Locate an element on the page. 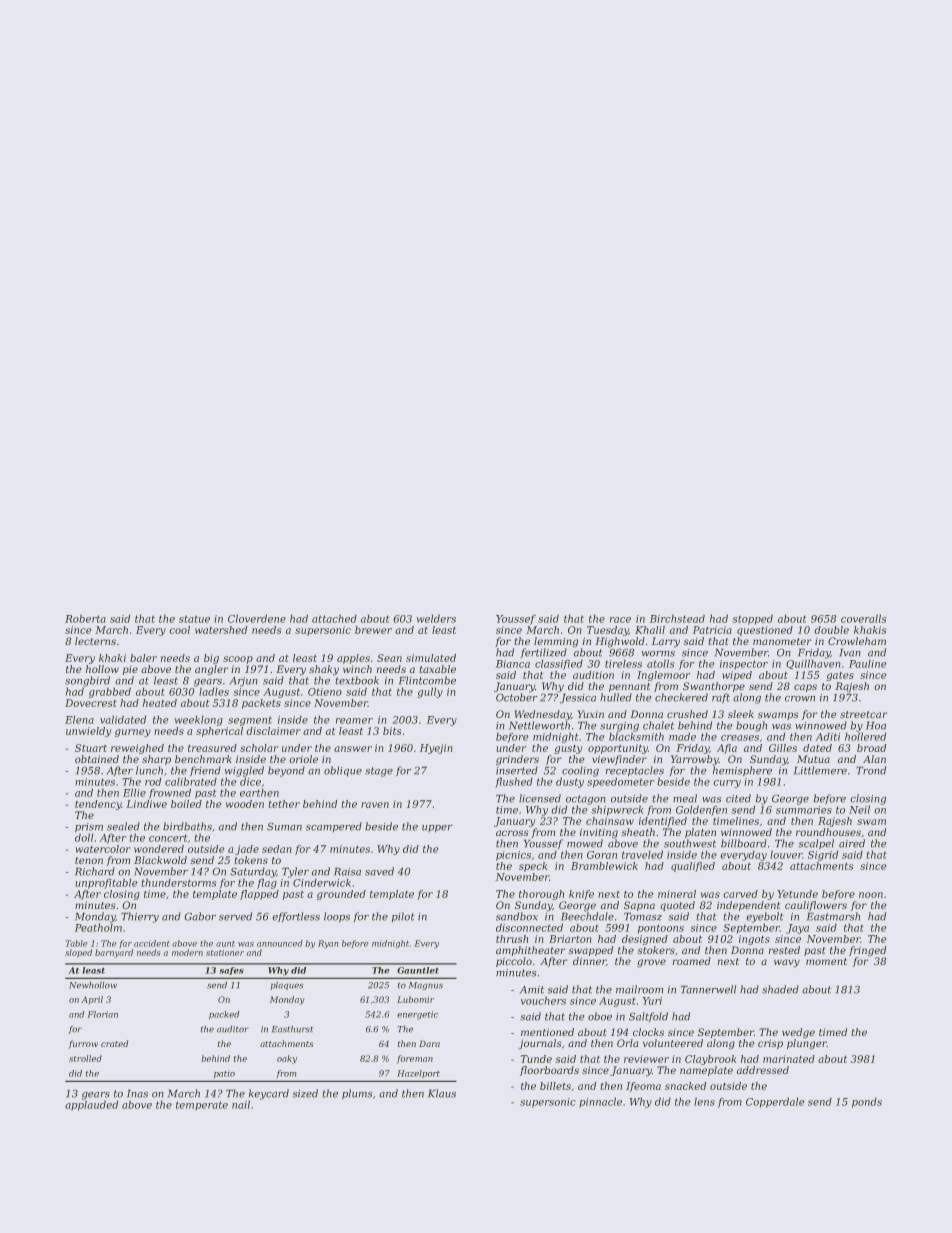 This page has width=952, height=1233. angler is located at coordinates (211, 670).
